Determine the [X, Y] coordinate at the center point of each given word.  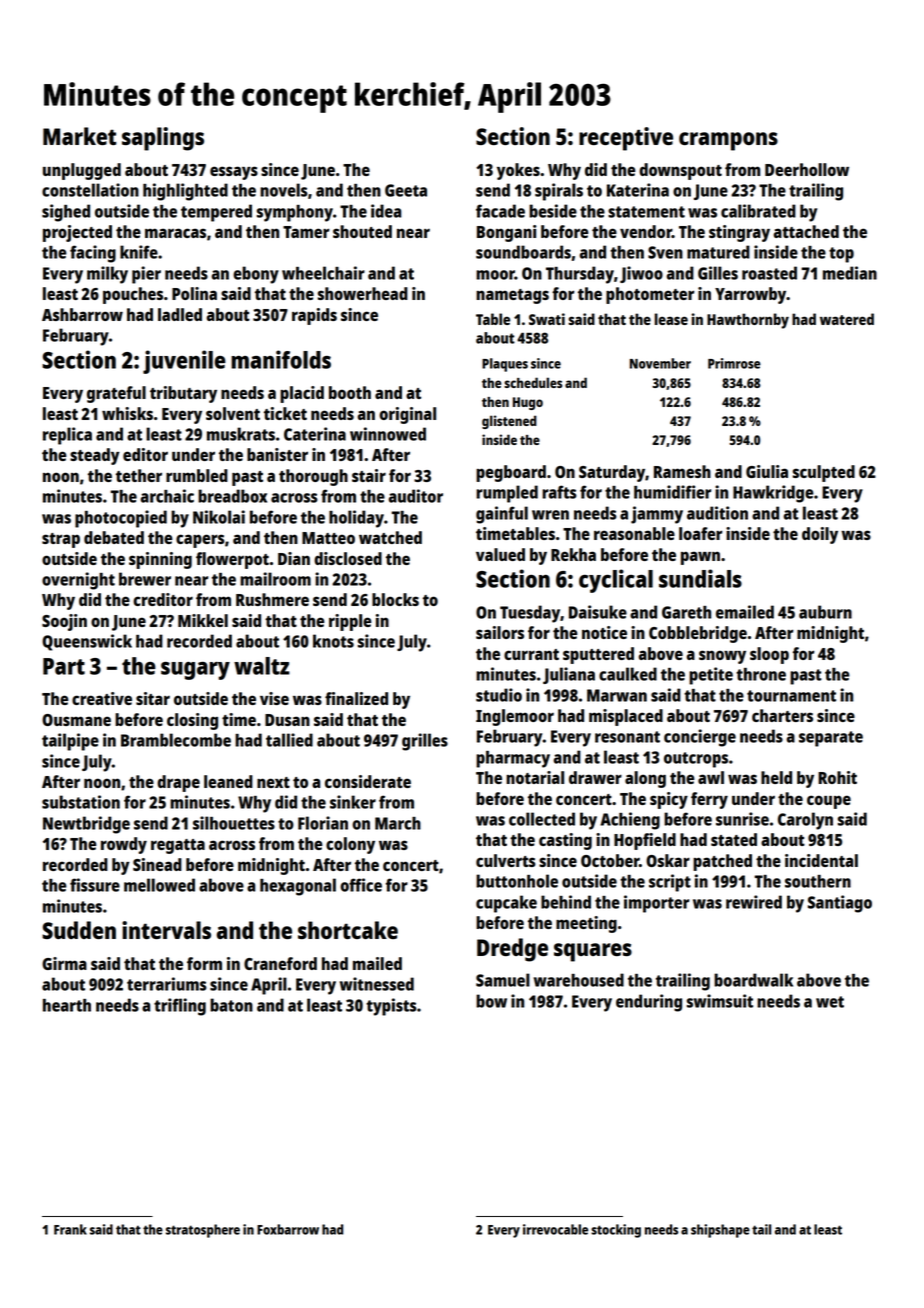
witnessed [377, 984]
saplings [163, 139]
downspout [680, 171]
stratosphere [203, 1231]
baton [231, 1005]
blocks [395, 599]
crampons [728, 141]
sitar [153, 698]
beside [553, 211]
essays [234, 173]
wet [830, 1002]
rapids [314, 316]
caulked [628, 674]
